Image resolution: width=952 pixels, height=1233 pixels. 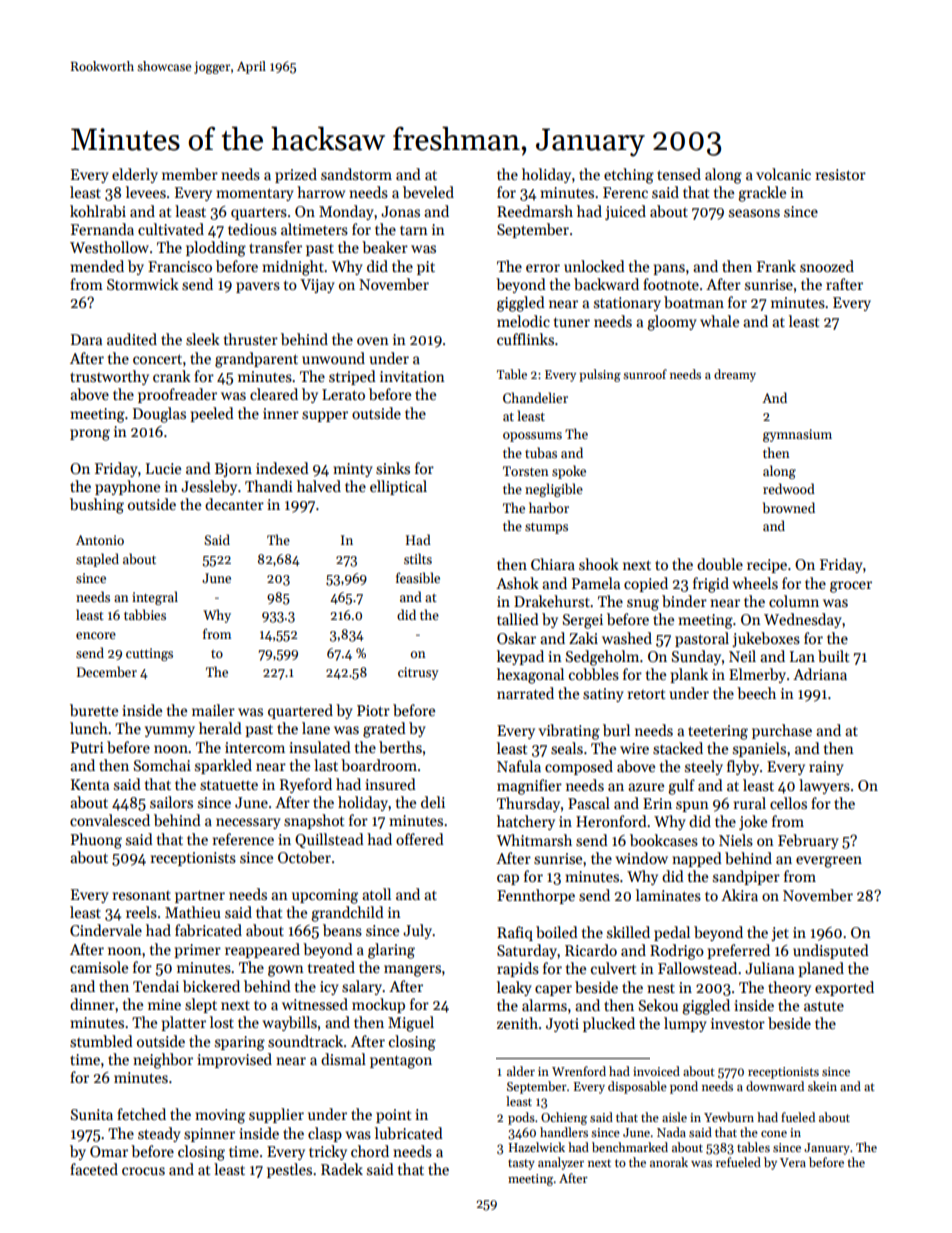 I want to click on anorak, so click(x=669, y=1162).
